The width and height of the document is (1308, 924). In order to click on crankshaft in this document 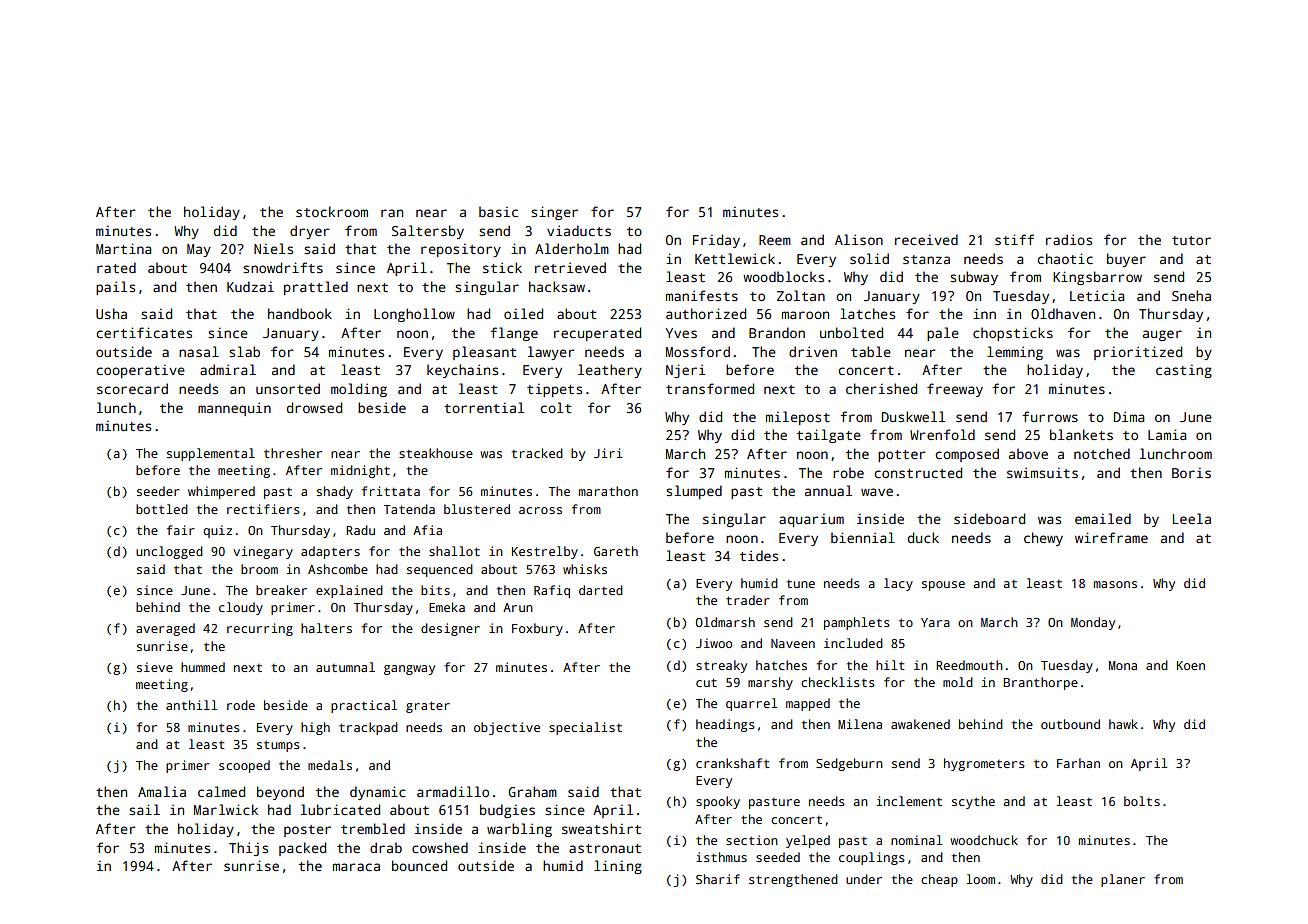, I will do `click(732, 763)`.
